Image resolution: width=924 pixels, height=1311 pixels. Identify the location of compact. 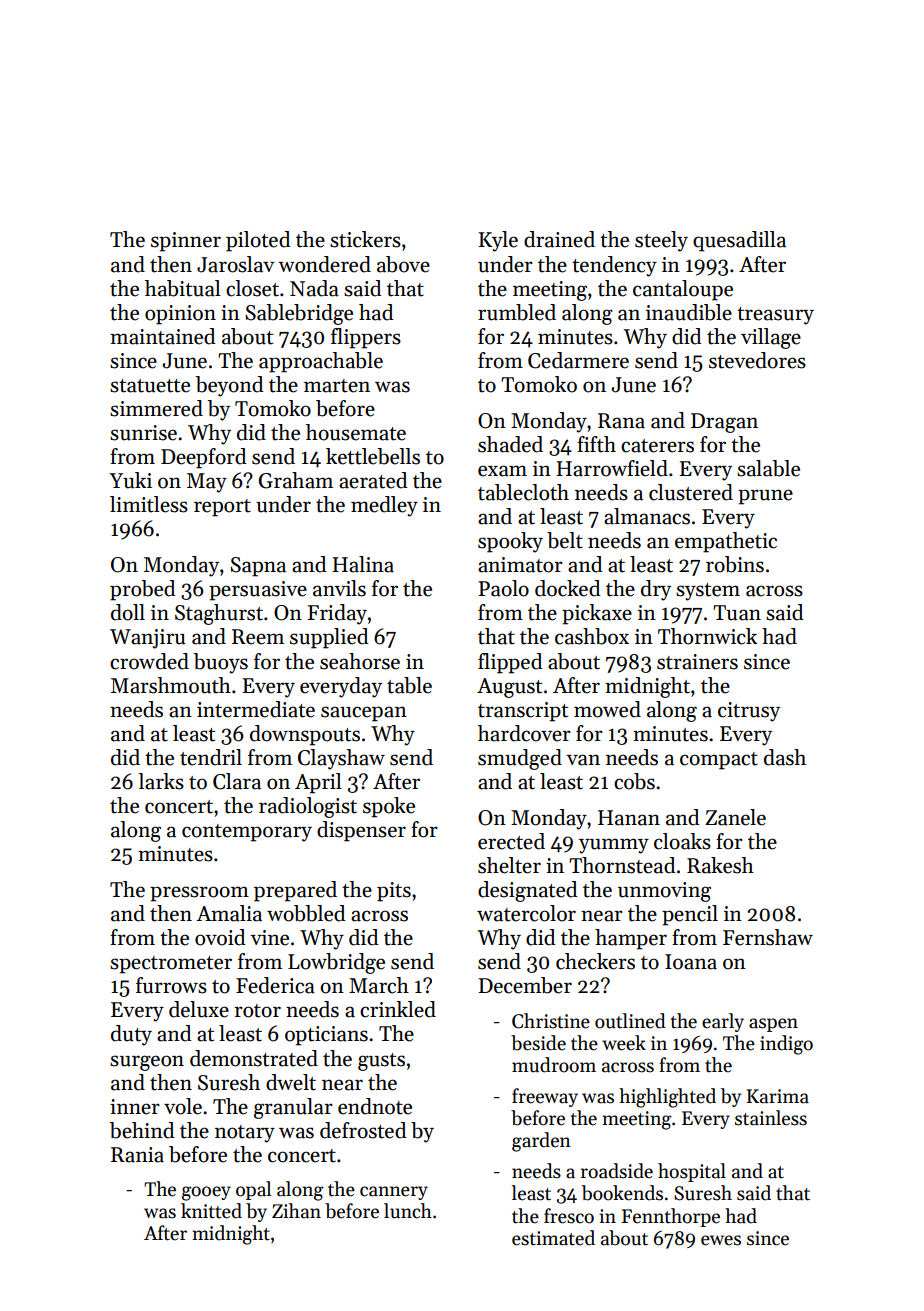
(719, 761).
